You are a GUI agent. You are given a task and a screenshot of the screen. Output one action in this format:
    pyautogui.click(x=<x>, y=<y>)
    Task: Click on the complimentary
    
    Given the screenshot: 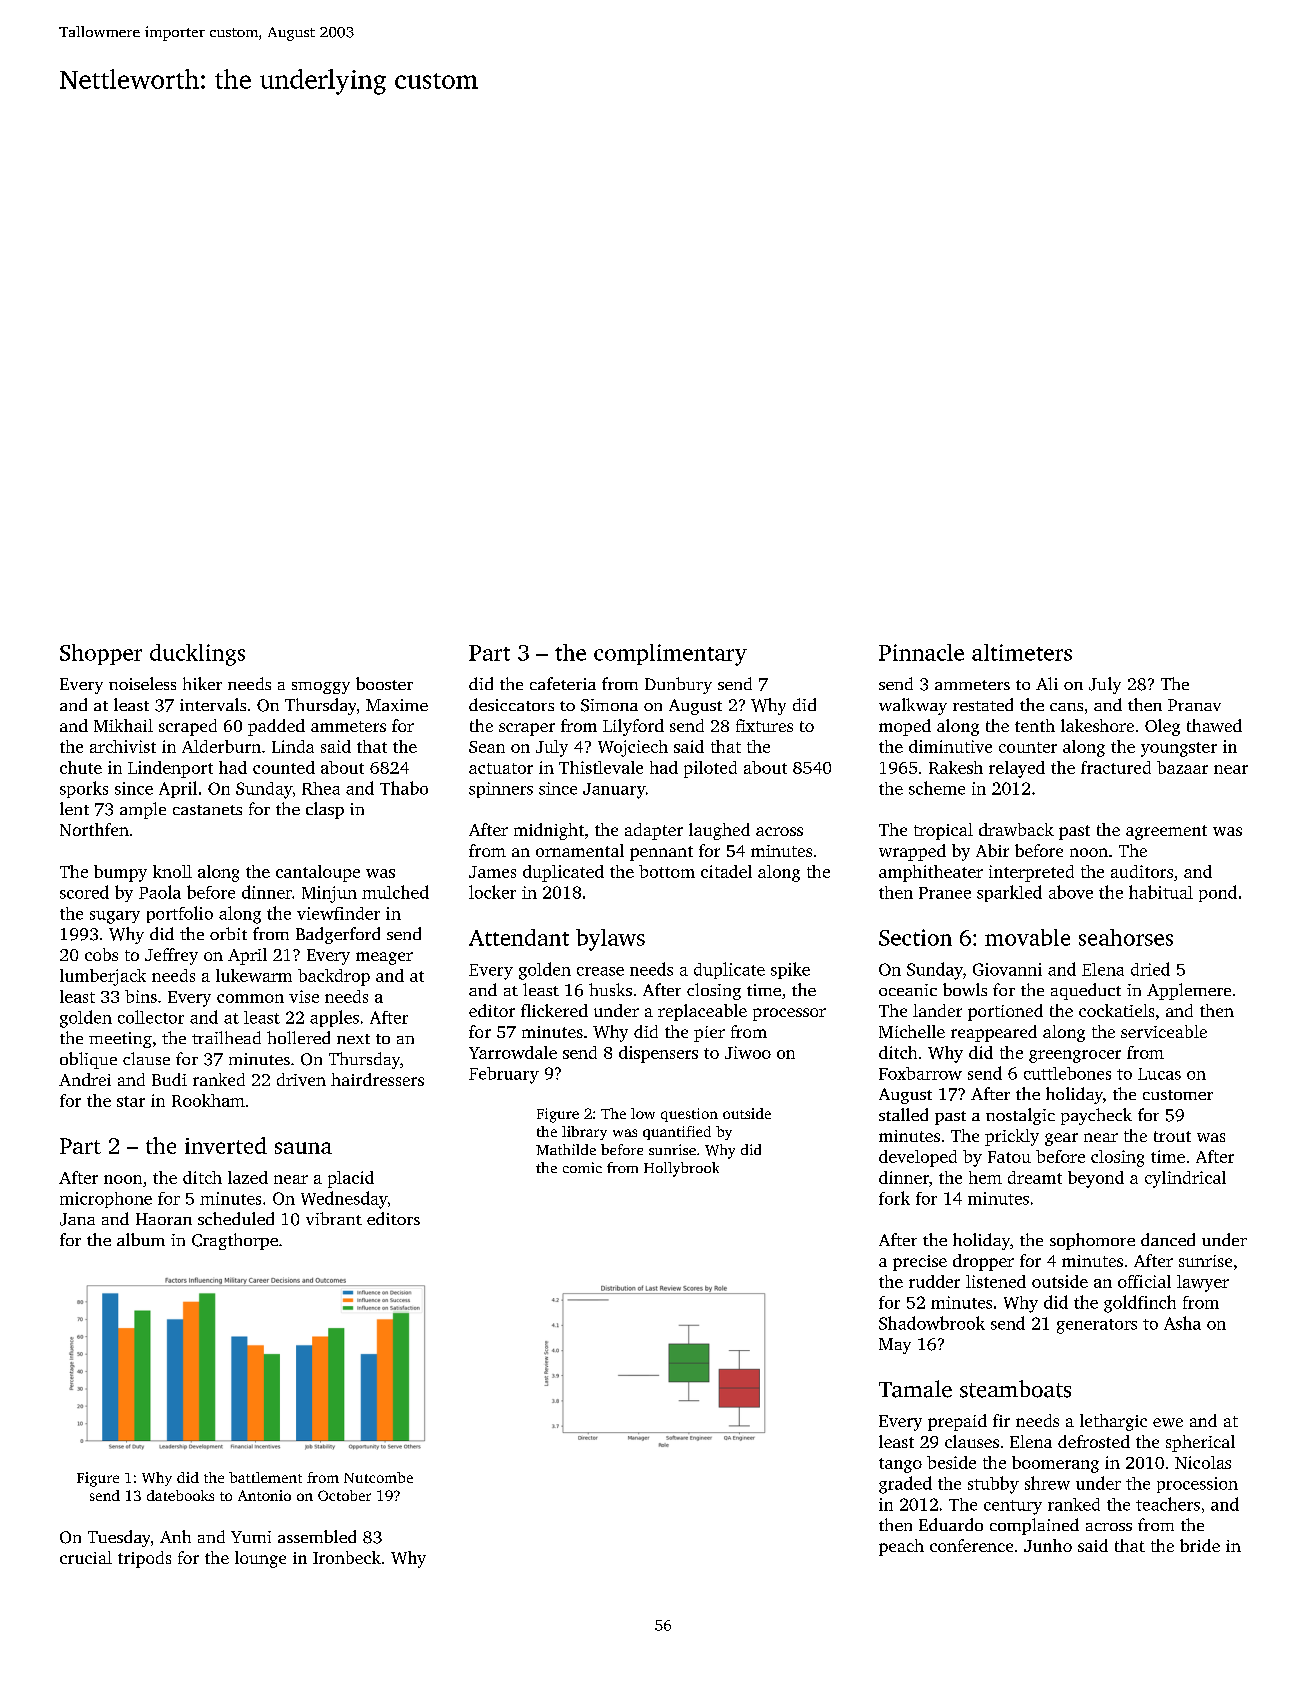 What is the action you would take?
    pyautogui.click(x=670, y=655)
